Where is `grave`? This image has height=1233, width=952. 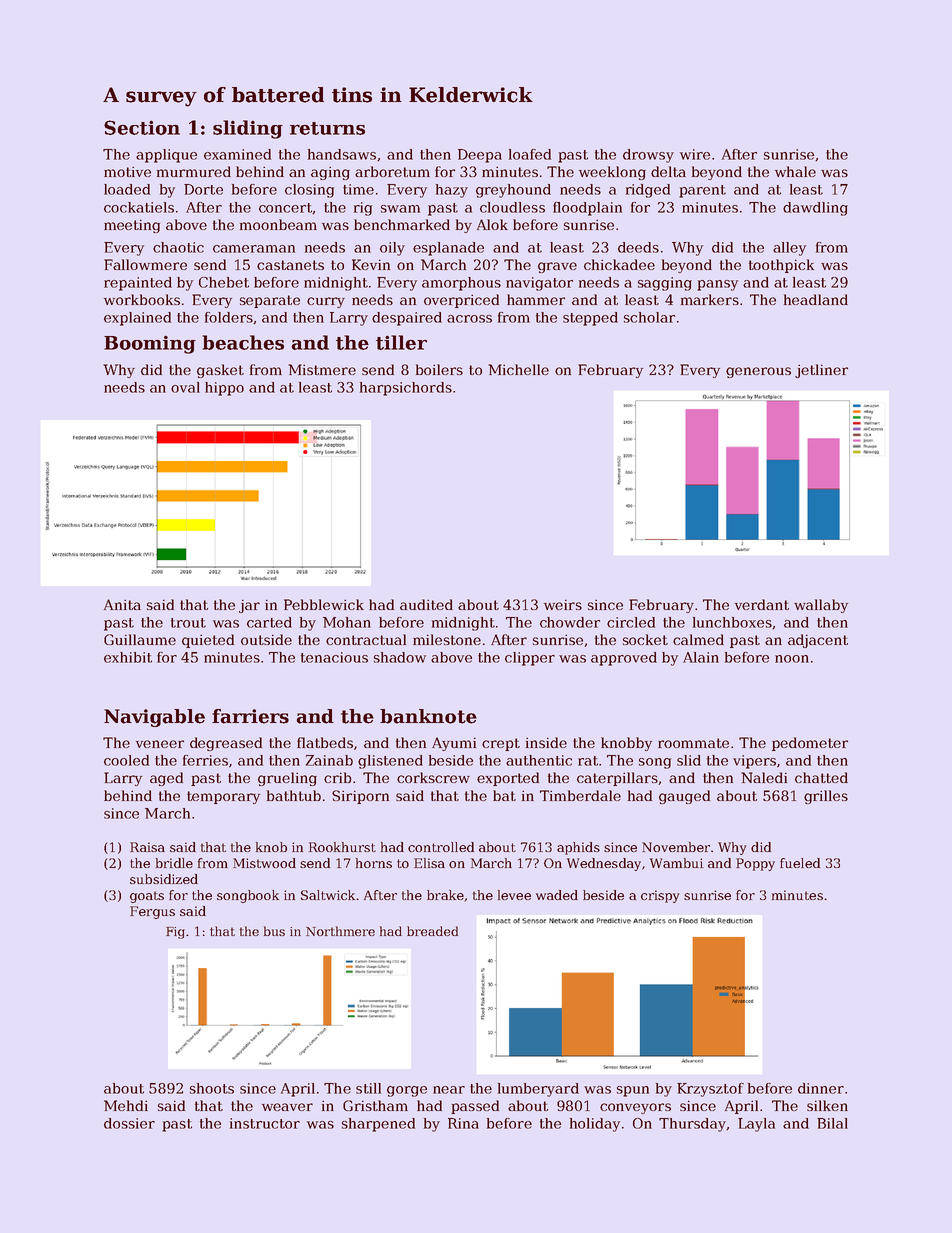
grave is located at coordinates (557, 267).
